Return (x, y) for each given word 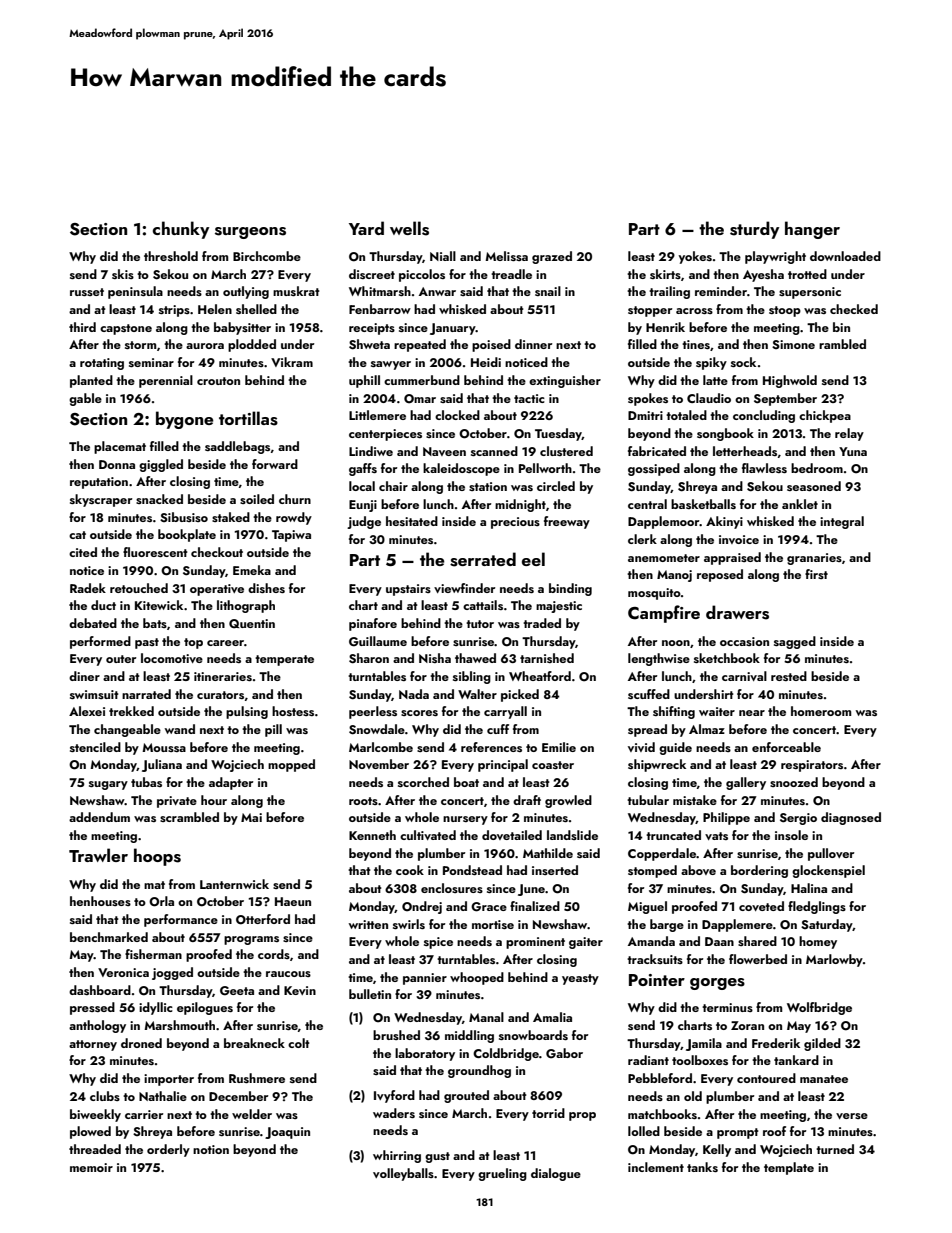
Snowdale (377, 729)
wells (409, 228)
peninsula (135, 292)
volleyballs (403, 1174)
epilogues (205, 1008)
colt (299, 1043)
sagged (795, 642)
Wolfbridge (819, 1008)
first (816, 574)
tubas (146, 782)
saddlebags (237, 447)
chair (393, 486)
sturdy (754, 230)
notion (211, 1149)
